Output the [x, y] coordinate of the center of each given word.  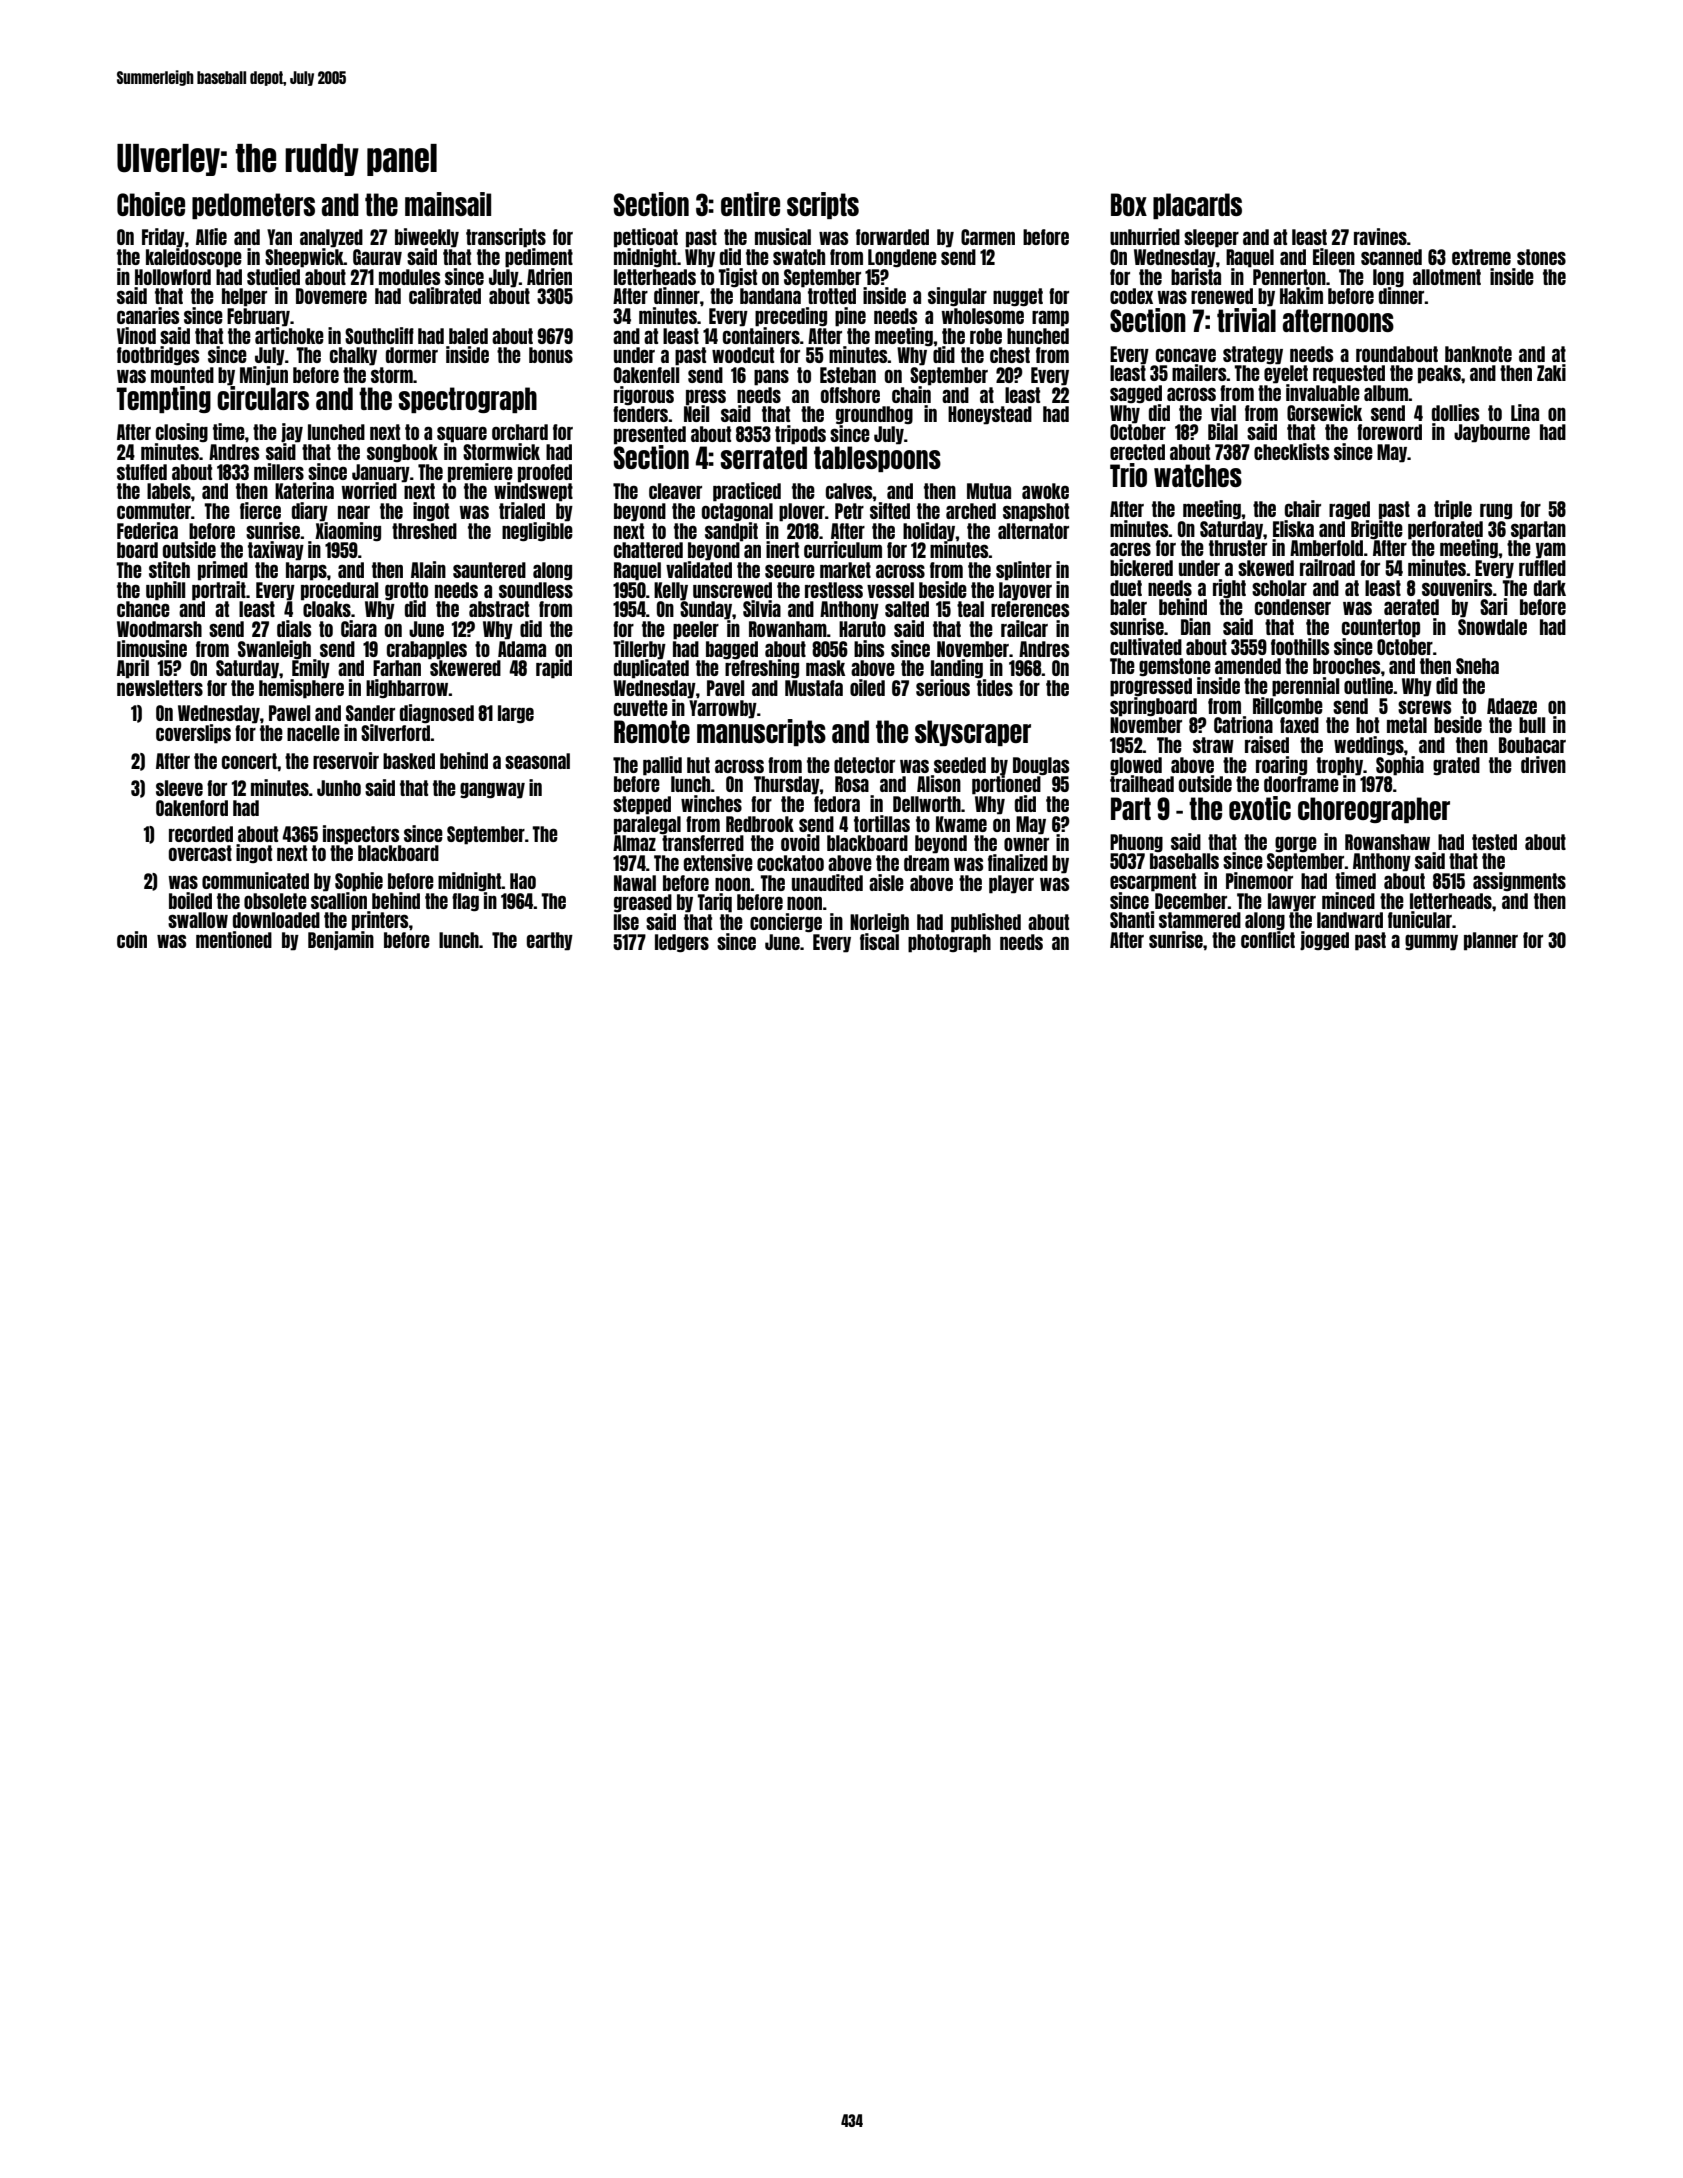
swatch [799, 257]
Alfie [211, 236]
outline [1369, 685]
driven [1543, 764]
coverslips [193, 734]
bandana [770, 296]
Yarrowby [723, 709]
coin [132, 939]
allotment [1447, 277]
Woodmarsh [159, 629]
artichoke [289, 335]
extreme [1481, 257]
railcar [1024, 628]
